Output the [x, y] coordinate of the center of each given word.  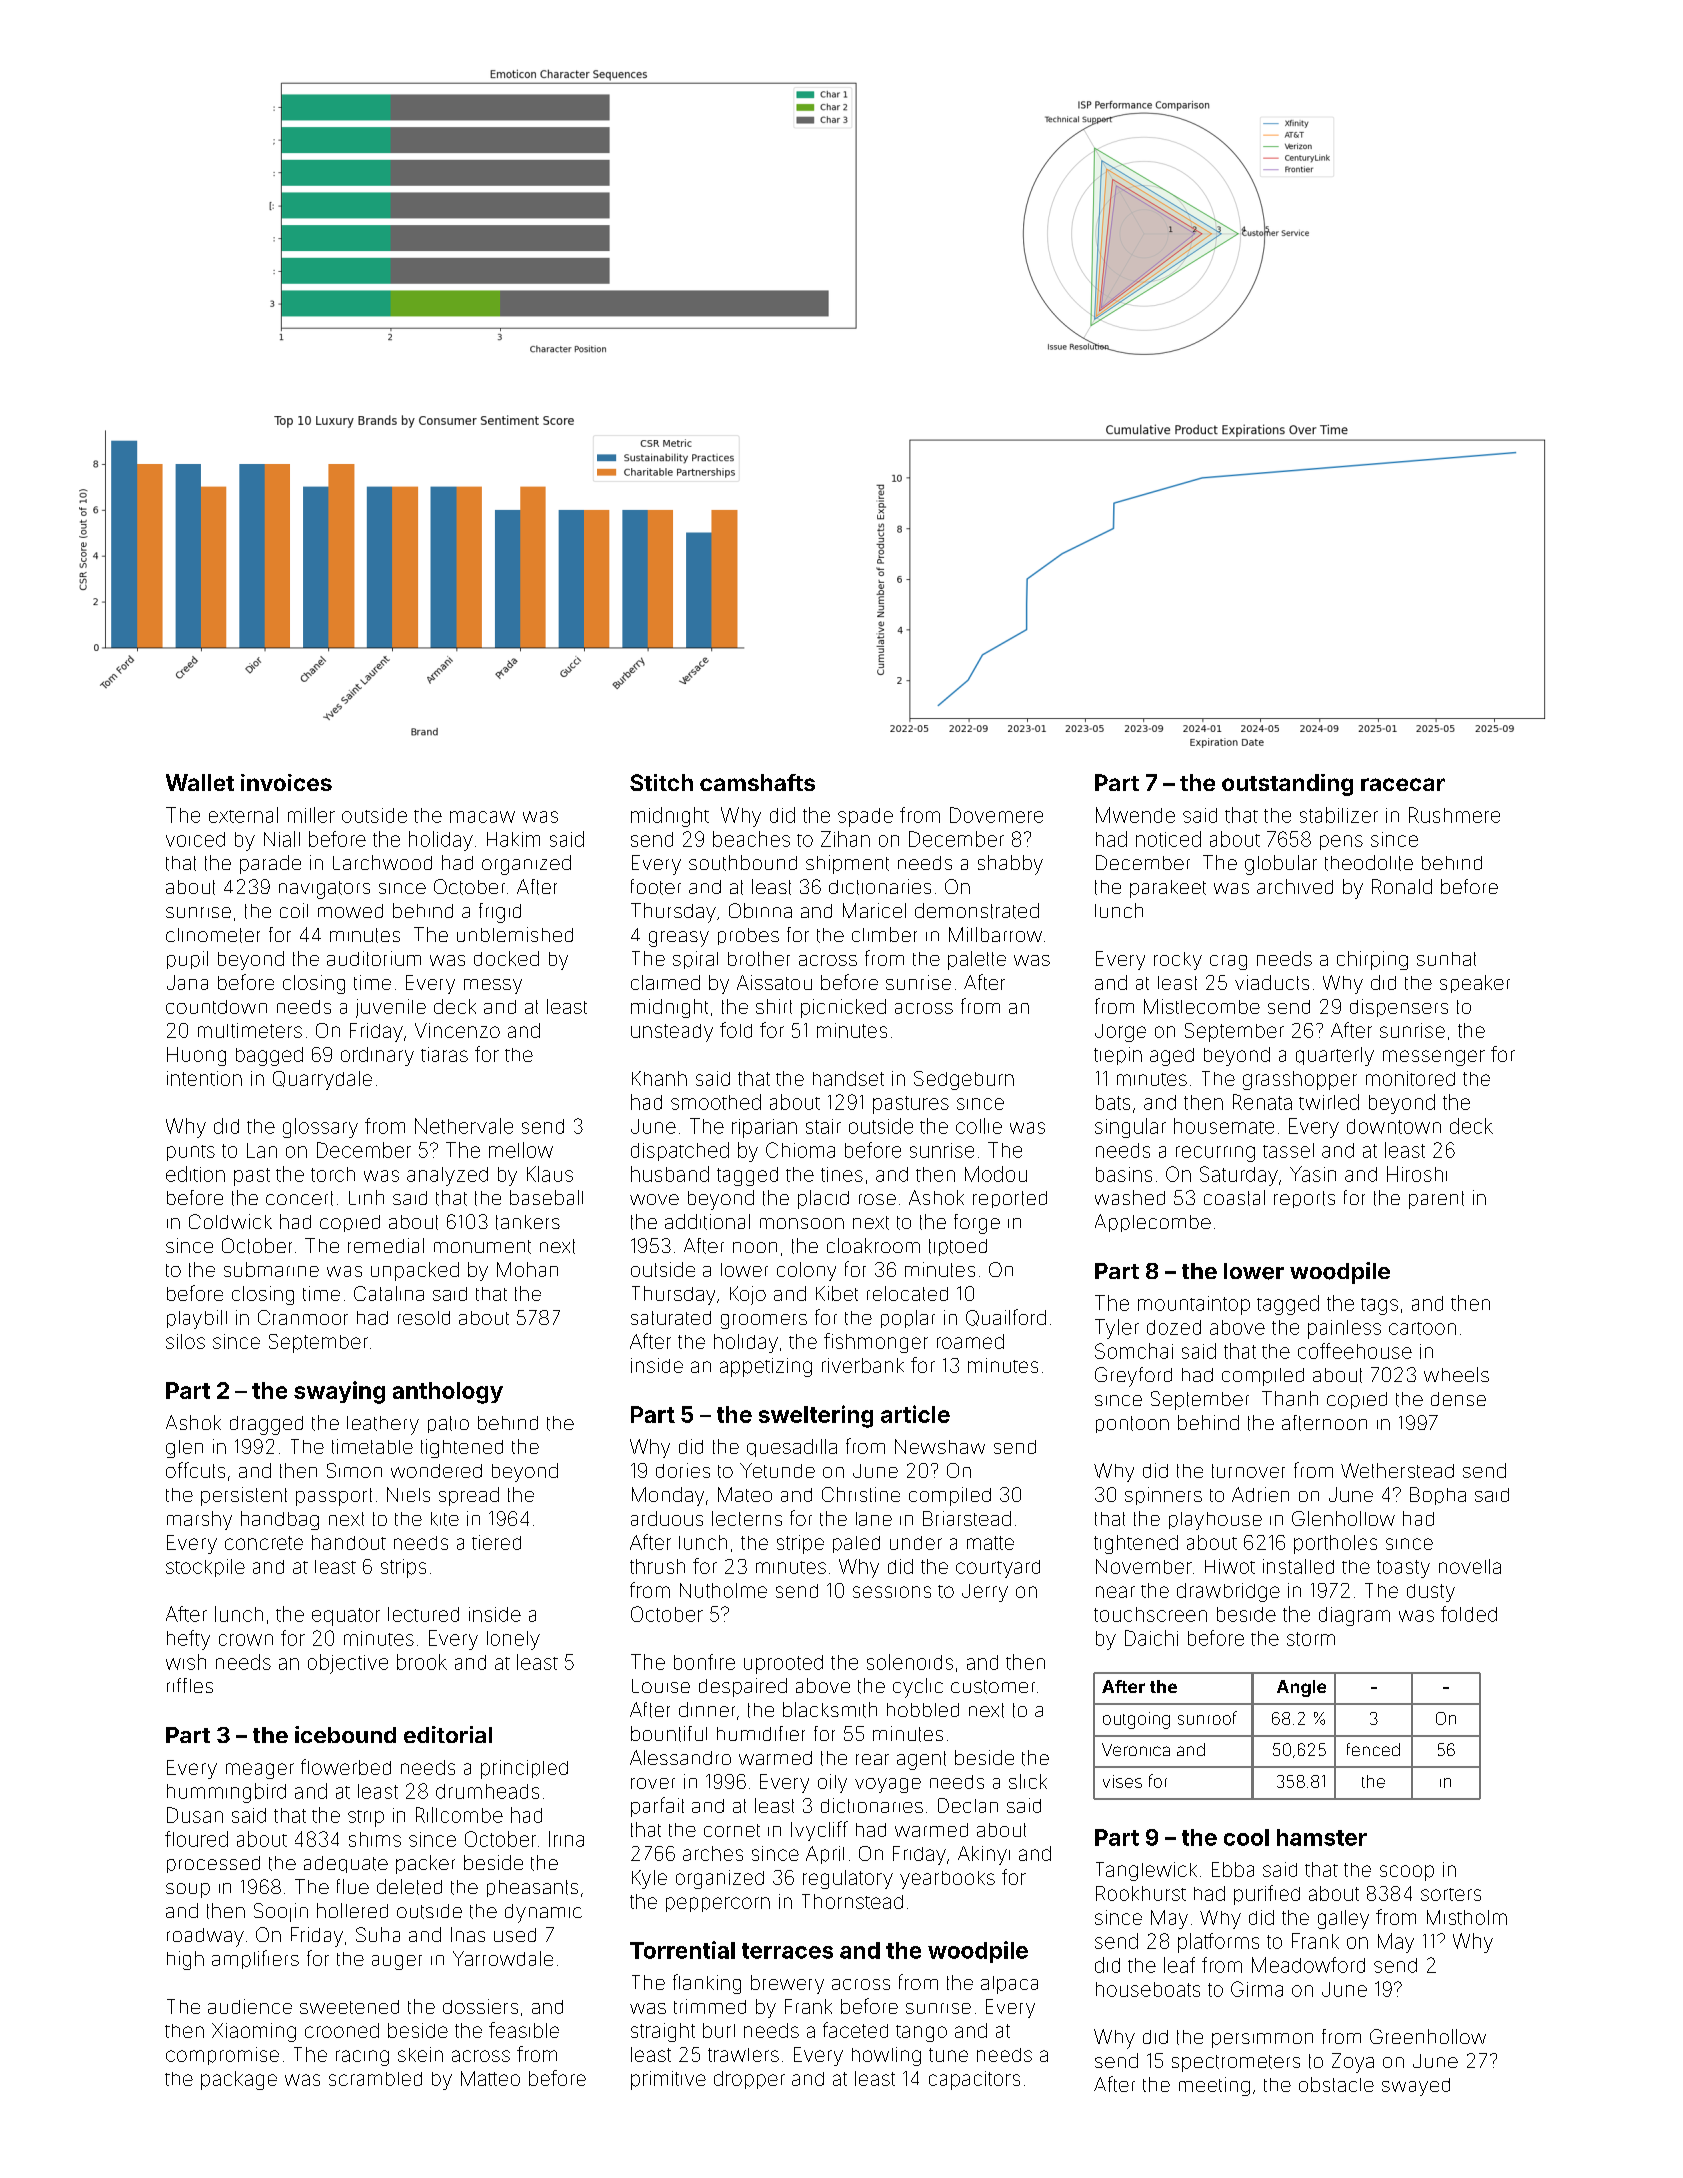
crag [1228, 962]
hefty [188, 1640]
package [239, 2080]
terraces [787, 1951]
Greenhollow [1428, 2036]
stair [823, 1126]
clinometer [213, 935]
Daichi [1151, 1638]
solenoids [910, 1662]
